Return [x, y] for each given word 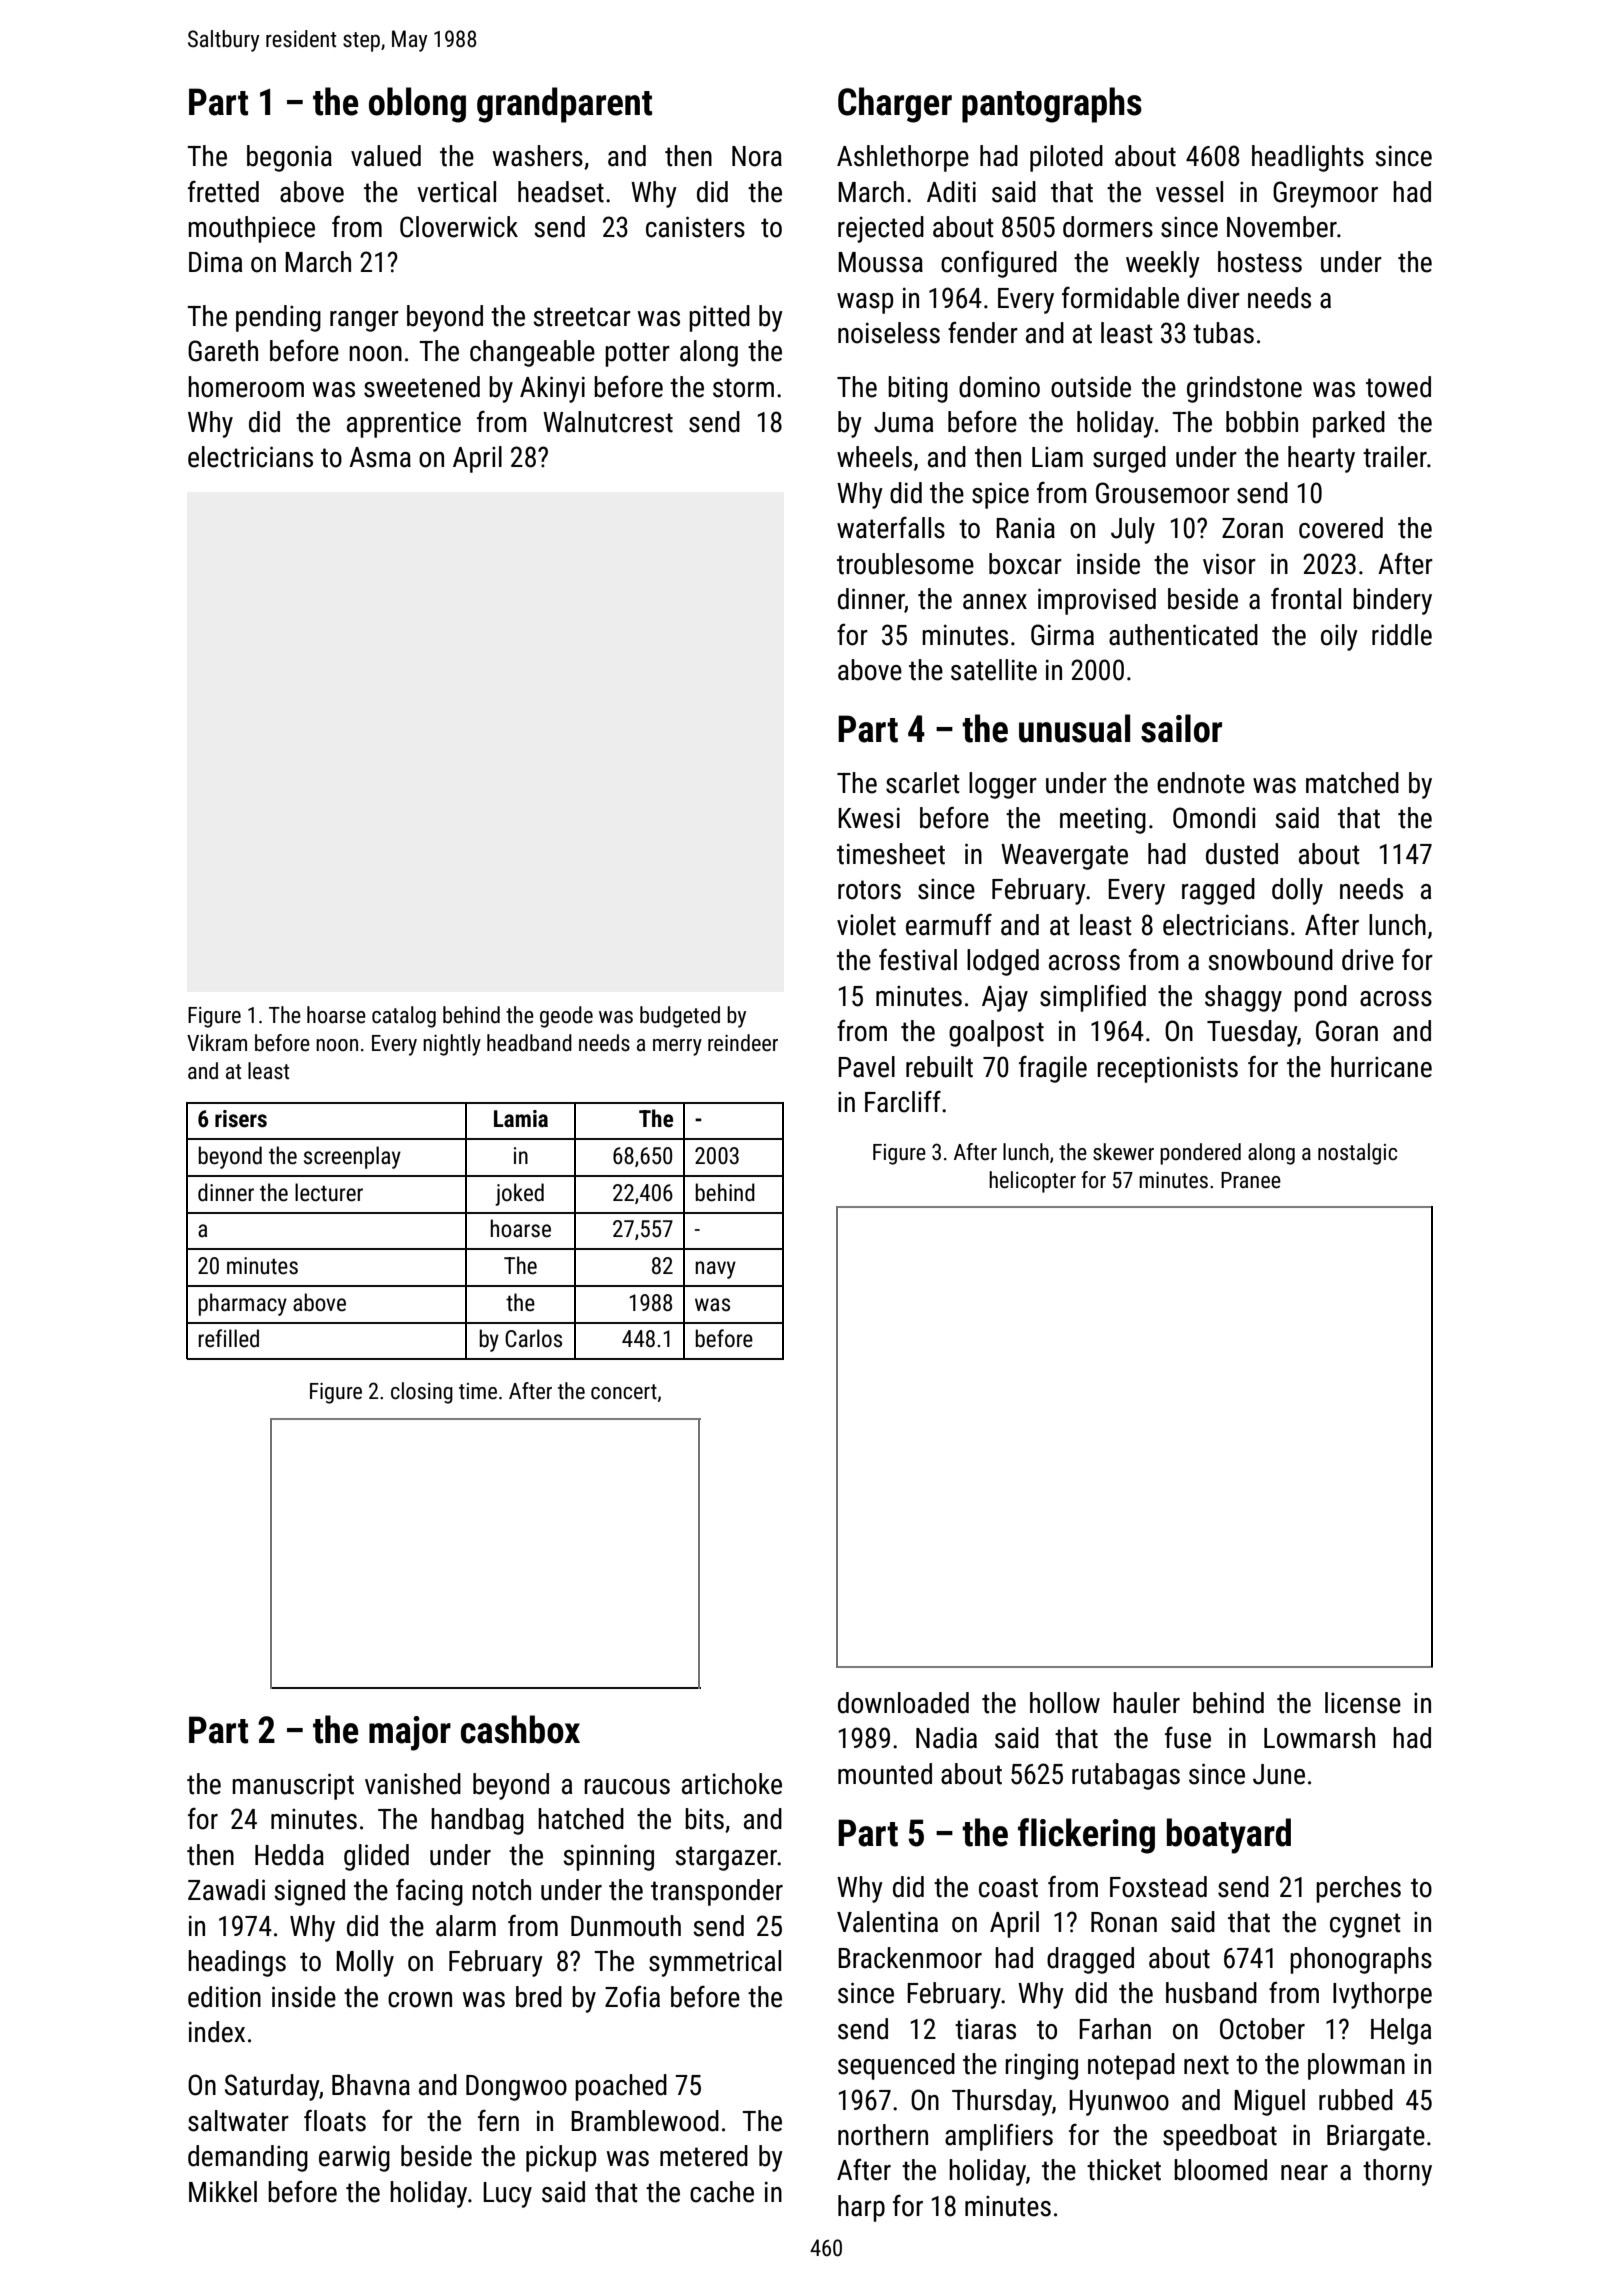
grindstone [1244, 389]
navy [715, 1270]
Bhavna [371, 2085]
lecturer [329, 1192]
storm [743, 388]
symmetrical [715, 1963]
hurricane [1381, 1067]
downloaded [903, 1703]
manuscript [293, 1786]
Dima [215, 262]
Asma [380, 457]
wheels [874, 457]
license [1363, 1703]
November [1282, 227]
